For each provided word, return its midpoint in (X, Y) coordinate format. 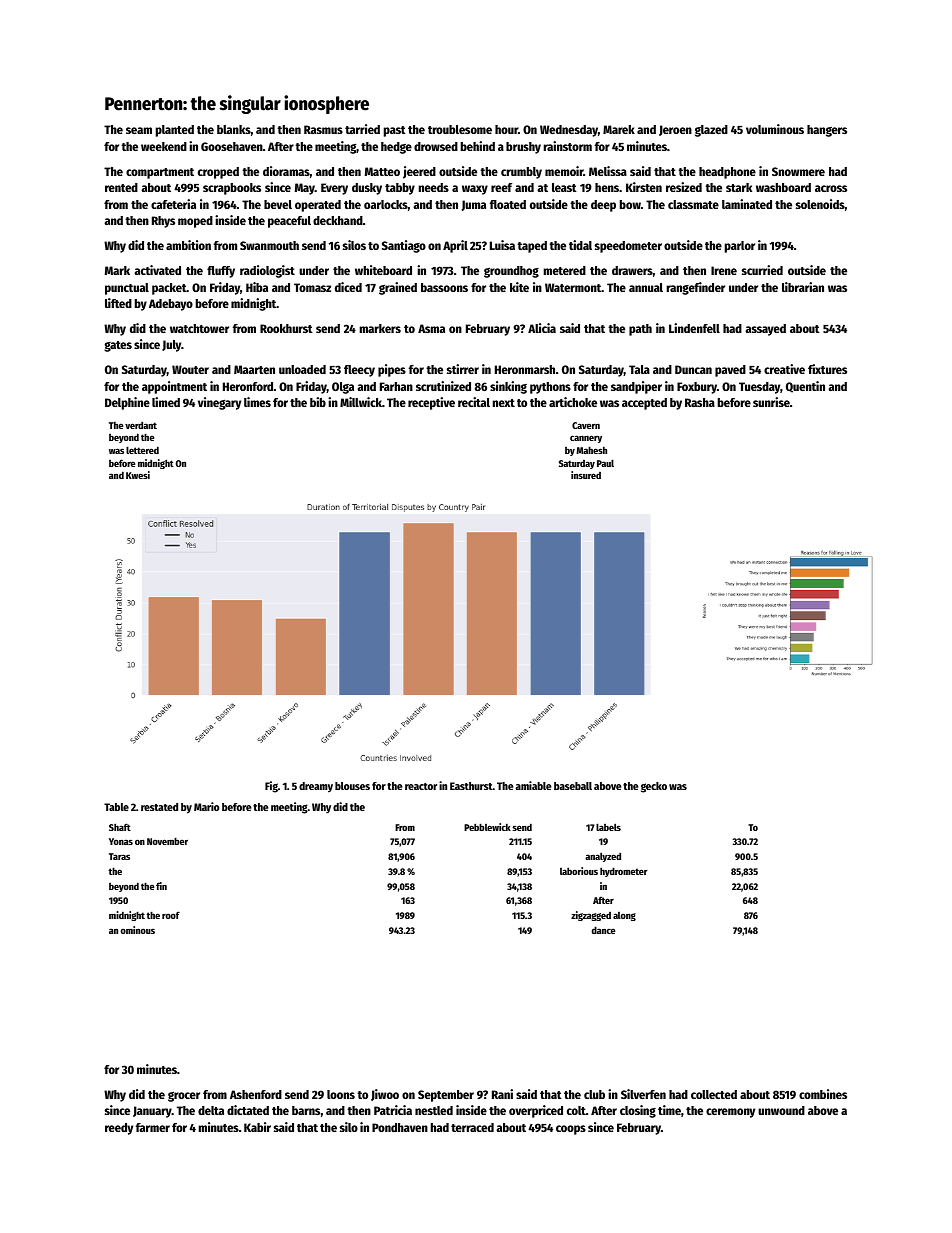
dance (603, 930)
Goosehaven (232, 146)
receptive (431, 403)
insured (586, 475)
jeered (419, 172)
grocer (184, 1096)
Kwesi (138, 475)
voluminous (775, 129)
